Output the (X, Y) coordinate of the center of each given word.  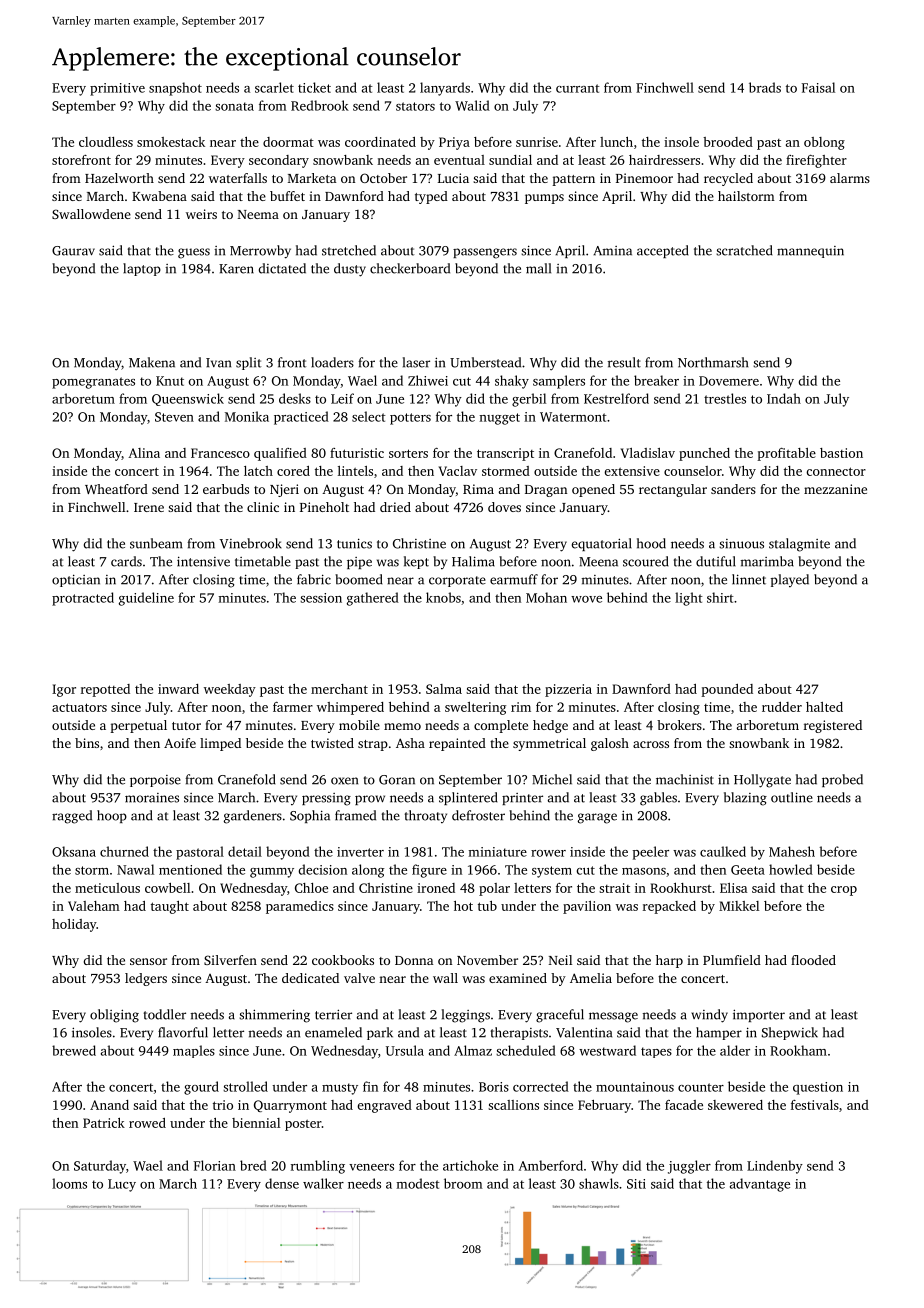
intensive (203, 561)
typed (431, 197)
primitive (117, 89)
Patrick (104, 1123)
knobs (443, 597)
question (818, 1088)
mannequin (810, 252)
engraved (384, 1106)
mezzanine (835, 489)
